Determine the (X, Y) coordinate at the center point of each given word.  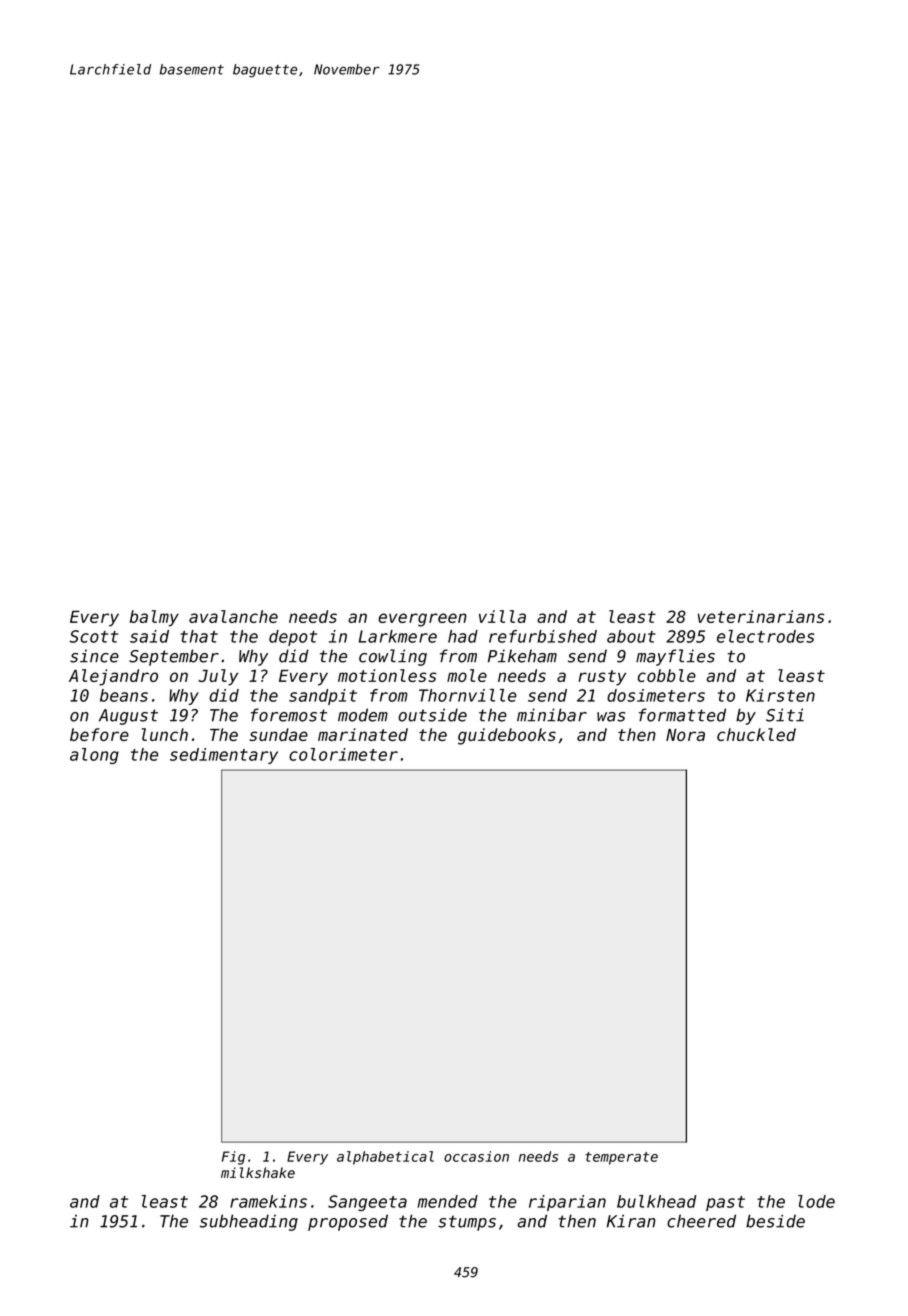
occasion (476, 1156)
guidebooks (507, 736)
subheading (249, 1222)
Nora (685, 735)
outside (432, 715)
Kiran (631, 1221)
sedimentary (224, 756)
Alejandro (113, 677)
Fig (233, 1158)
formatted (682, 715)
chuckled (756, 734)
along (94, 756)
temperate (621, 1158)
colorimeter (343, 754)
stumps (467, 1223)
